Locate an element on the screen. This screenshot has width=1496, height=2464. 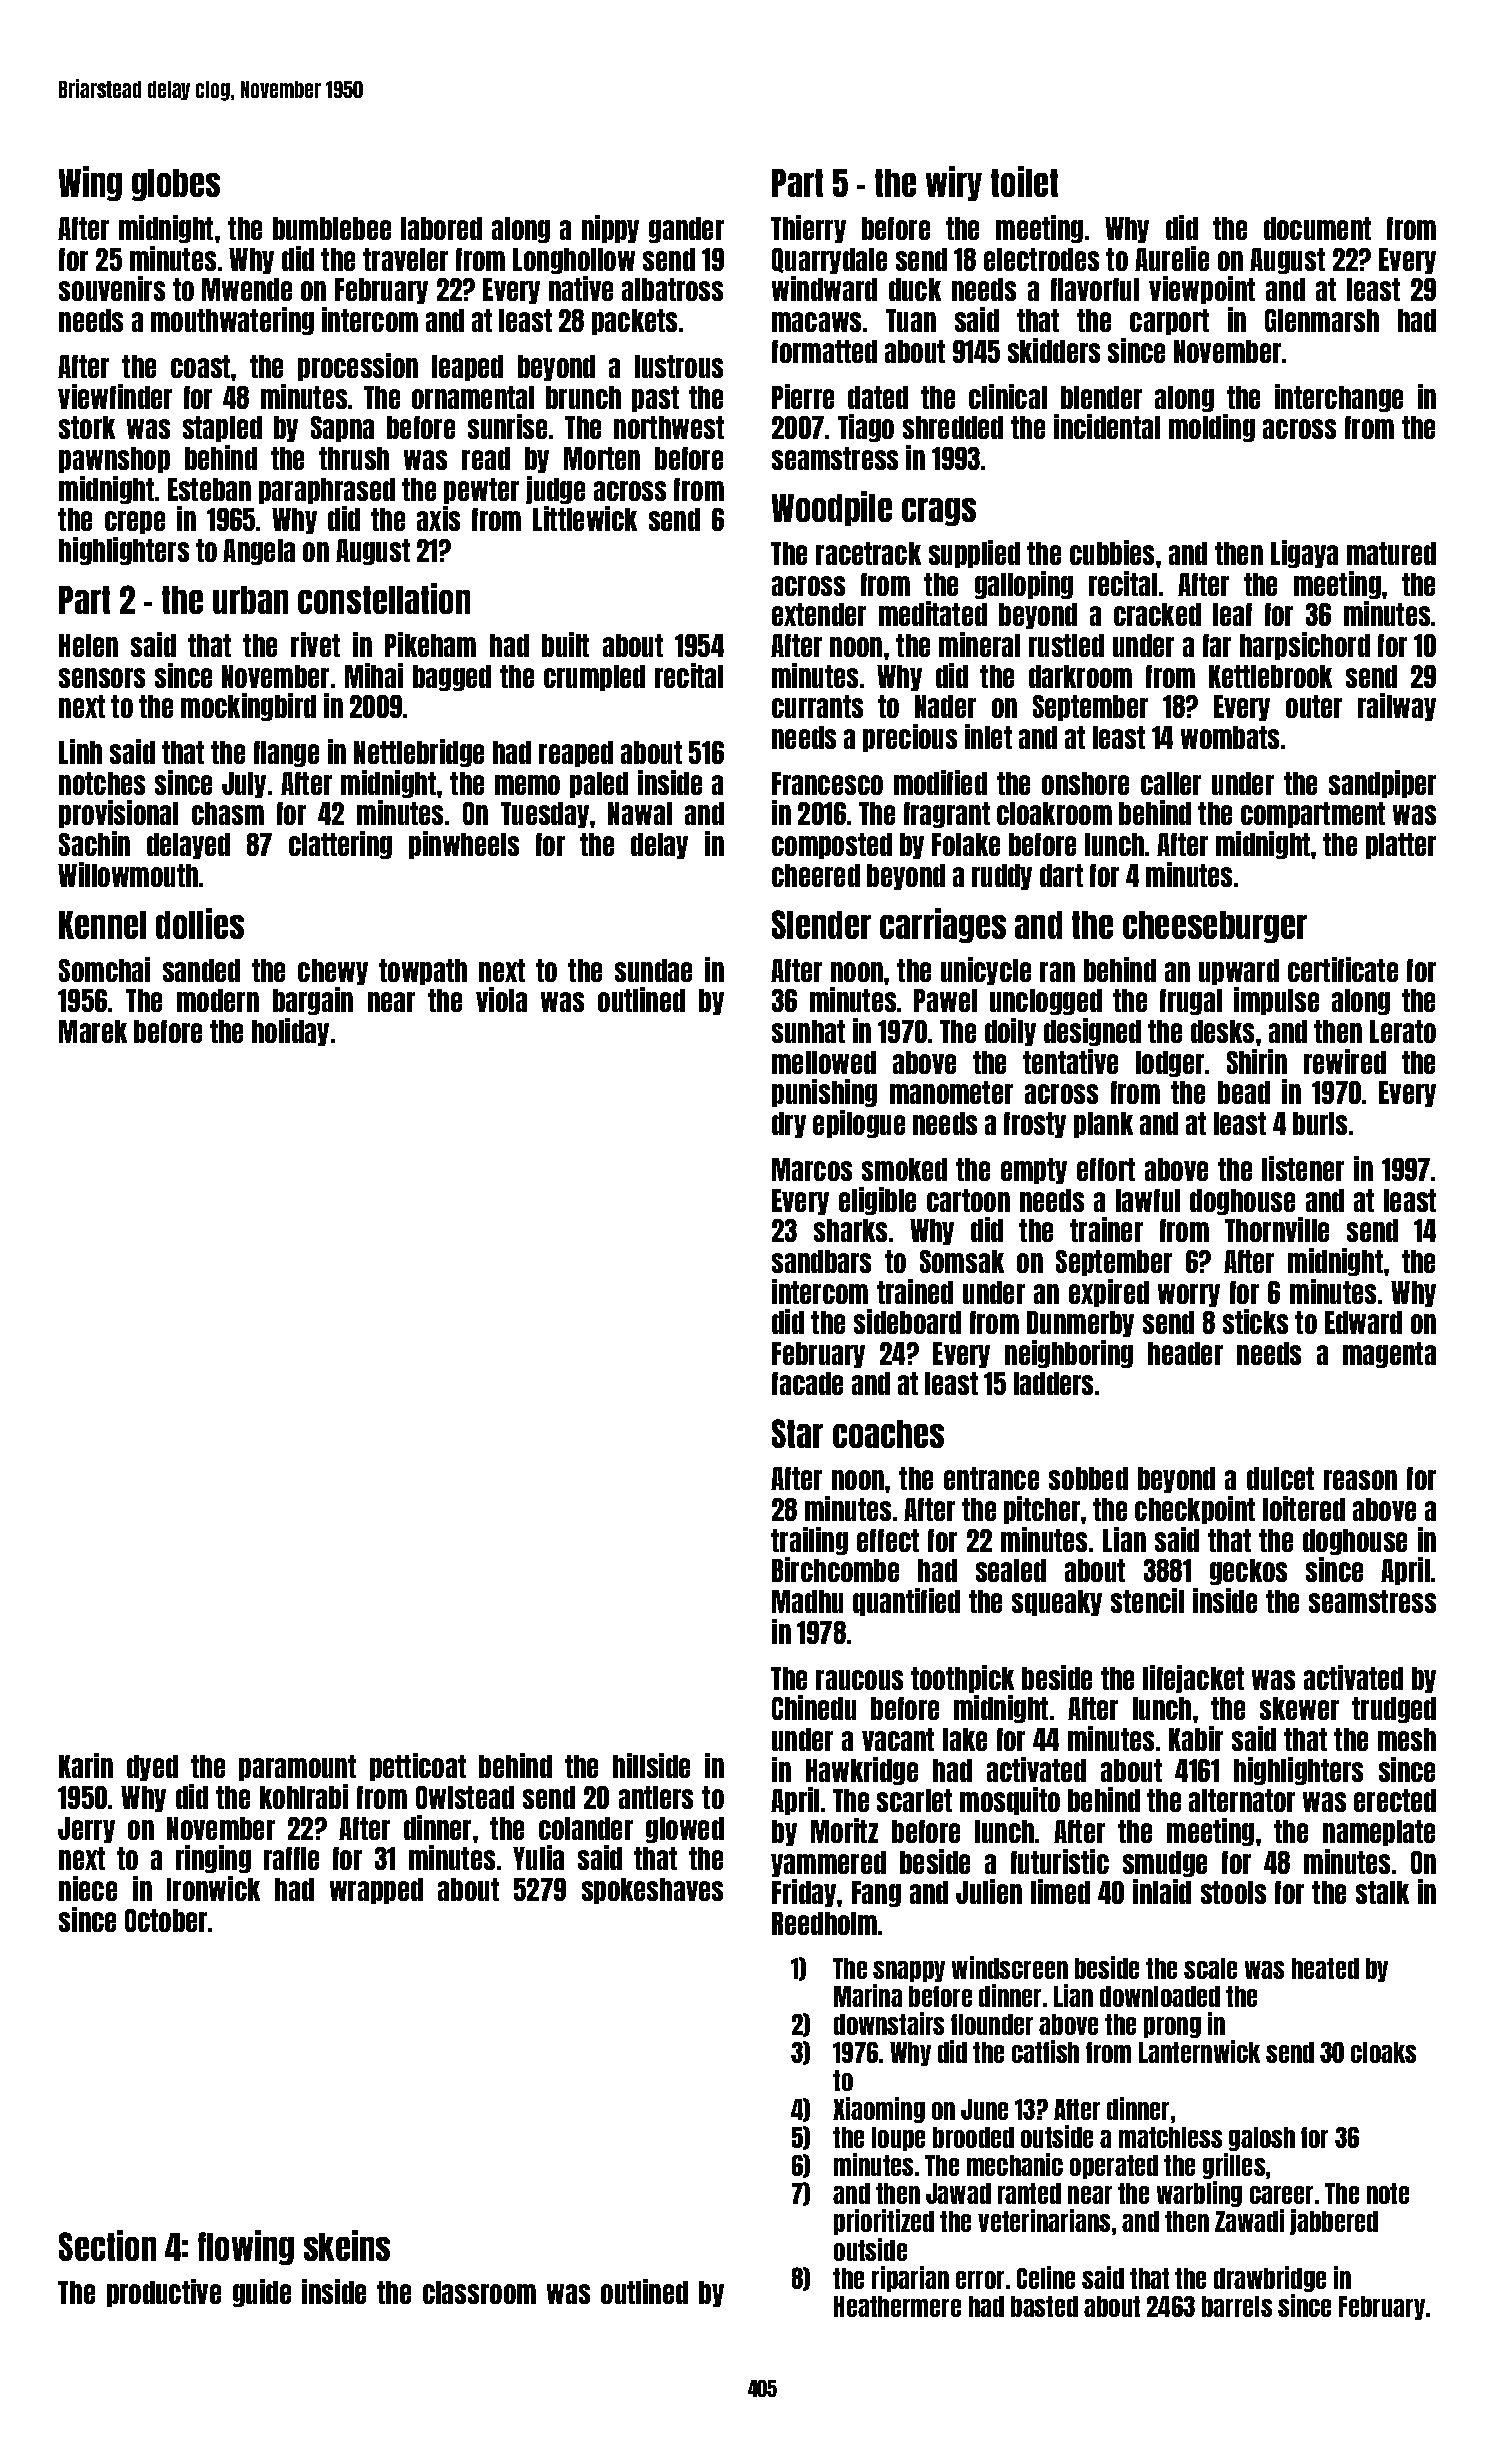
Section is located at coordinates (107, 2245).
